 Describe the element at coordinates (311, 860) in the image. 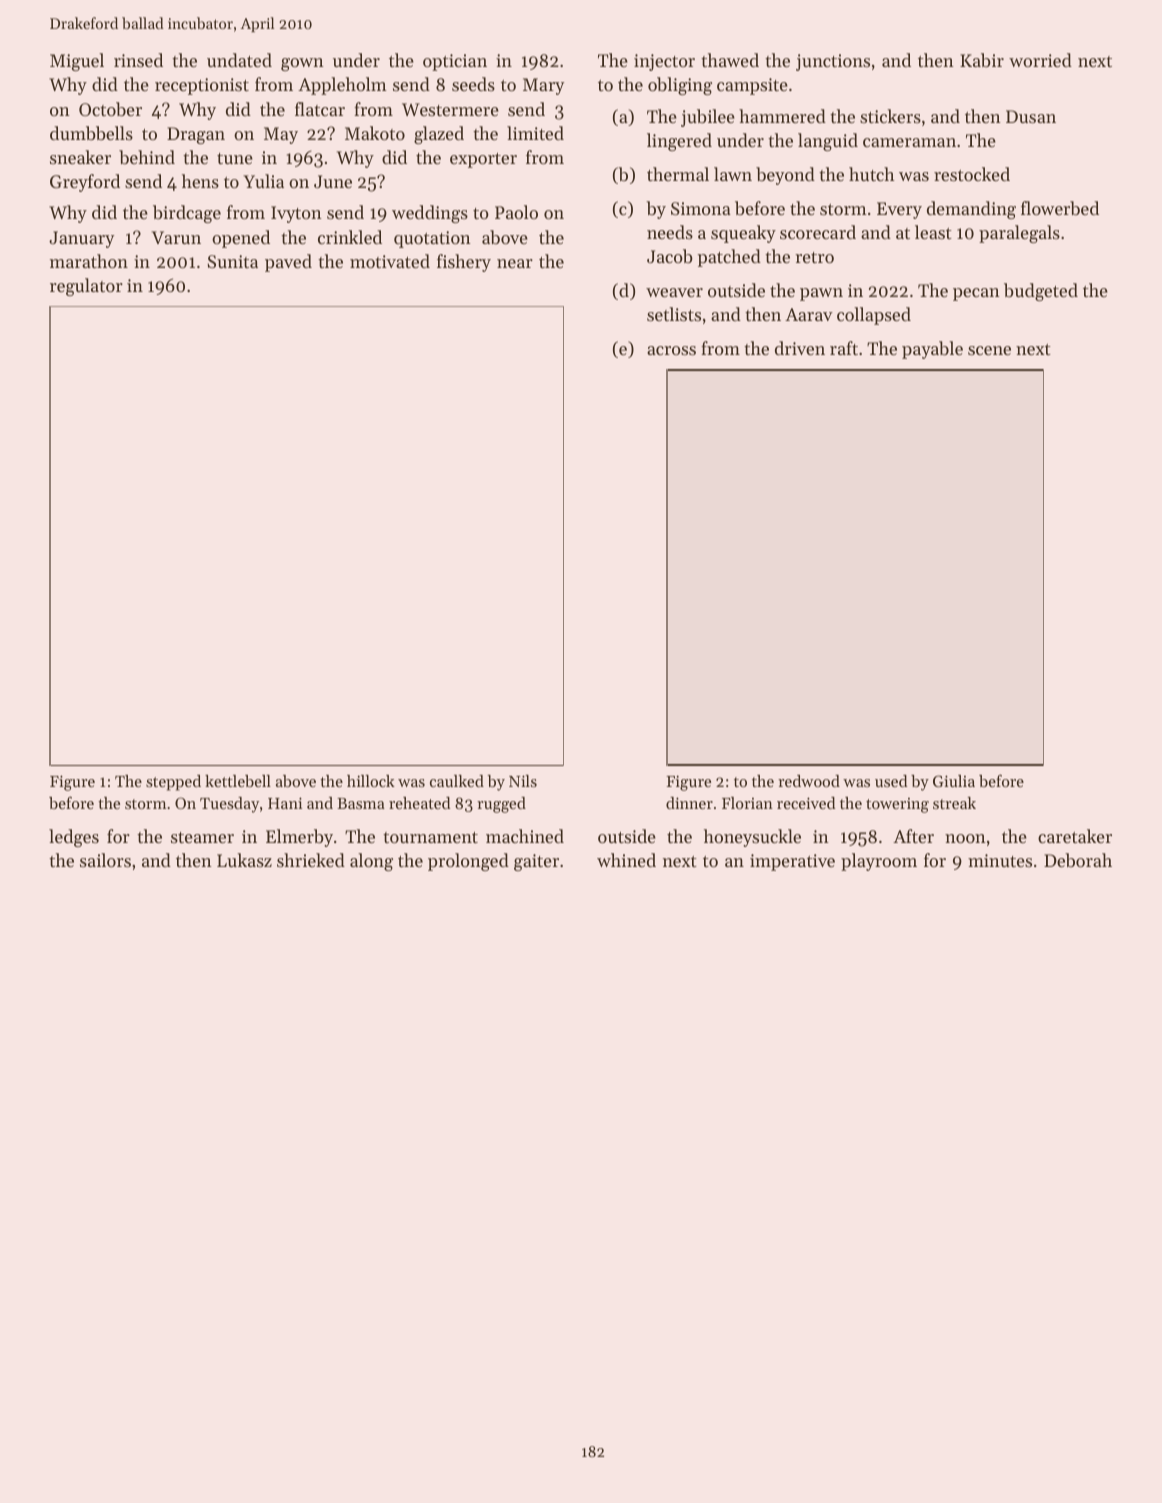

I see `shrieked` at that location.
